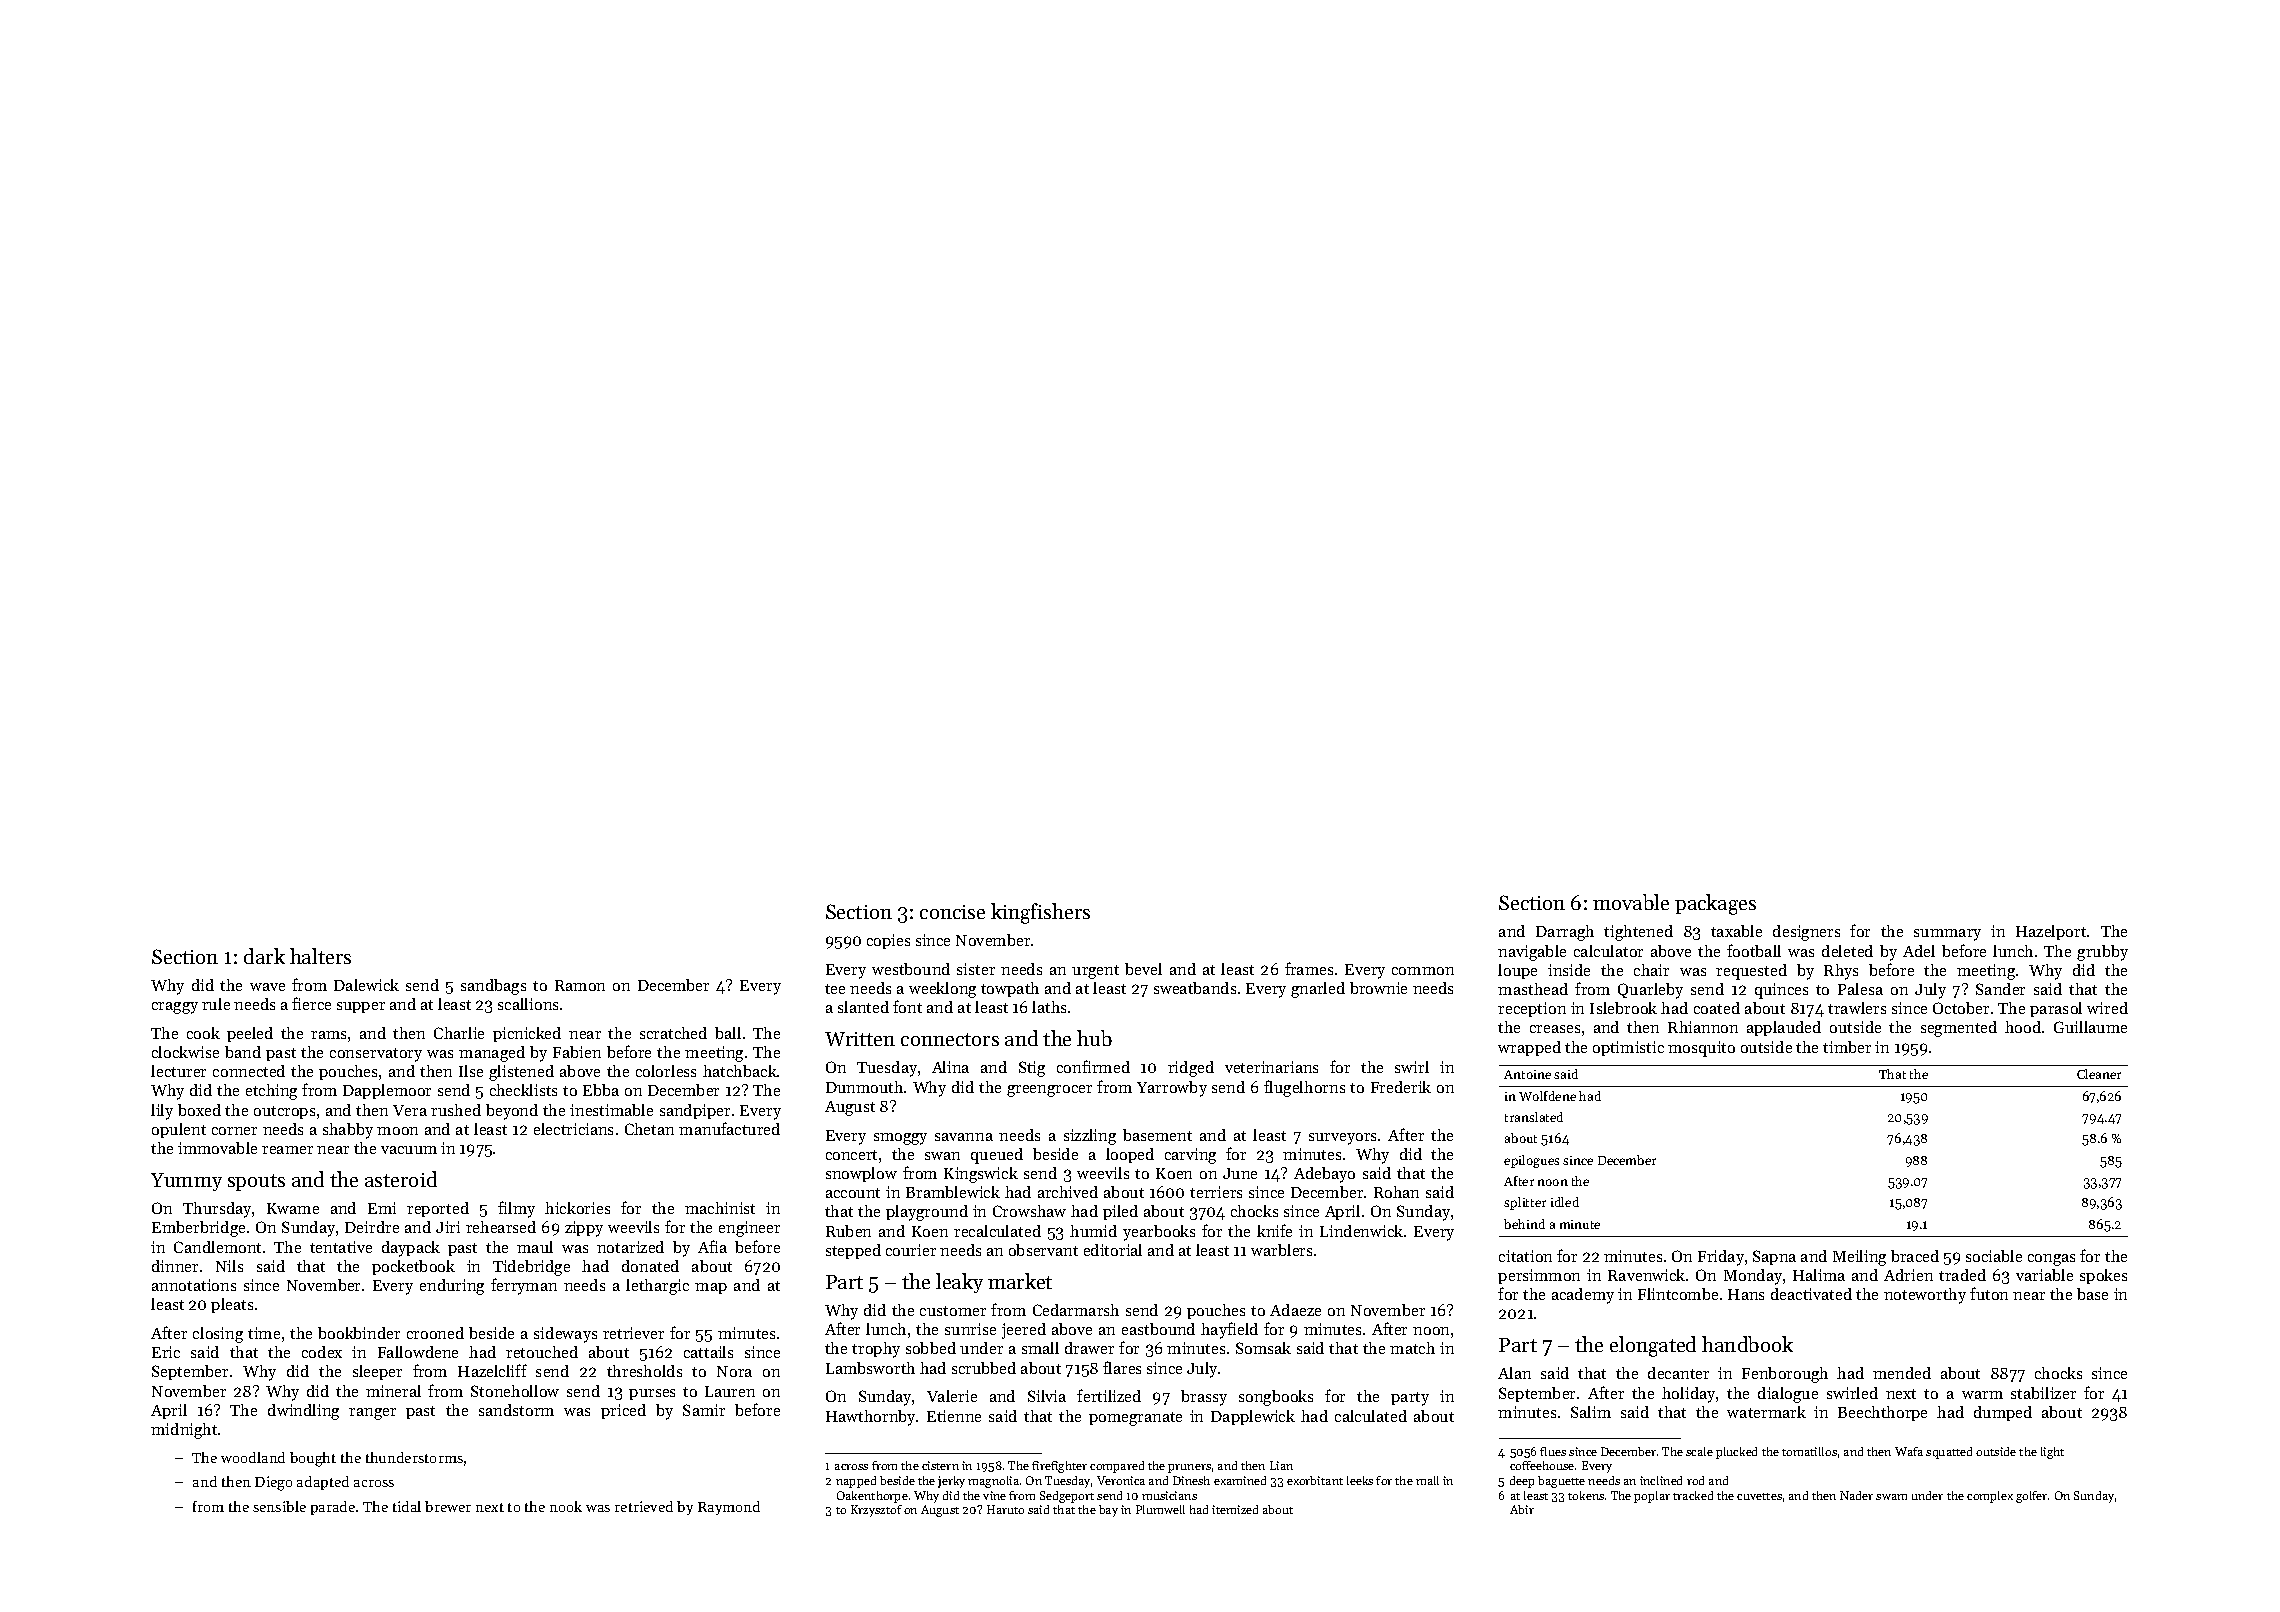  Describe the element at coordinates (179, 1130) in the document. I see `opulent` at that location.
